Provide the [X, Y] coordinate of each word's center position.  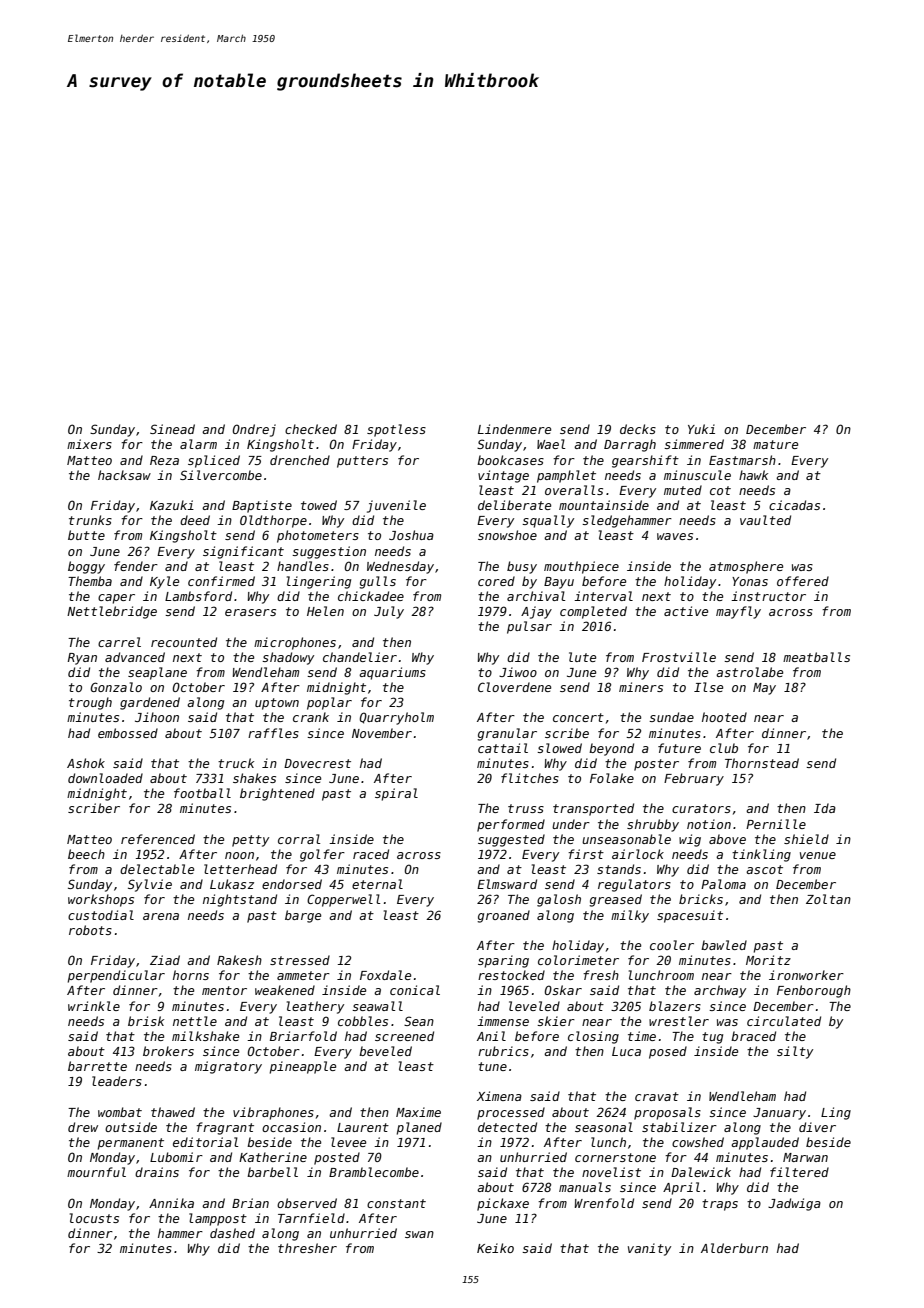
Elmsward [507, 884]
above [727, 839]
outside [131, 1127]
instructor [768, 596]
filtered [799, 1172]
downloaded [105, 778]
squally [548, 521]
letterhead [240, 869]
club [724, 748]
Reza [164, 460]
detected [507, 1127]
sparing [503, 961]
